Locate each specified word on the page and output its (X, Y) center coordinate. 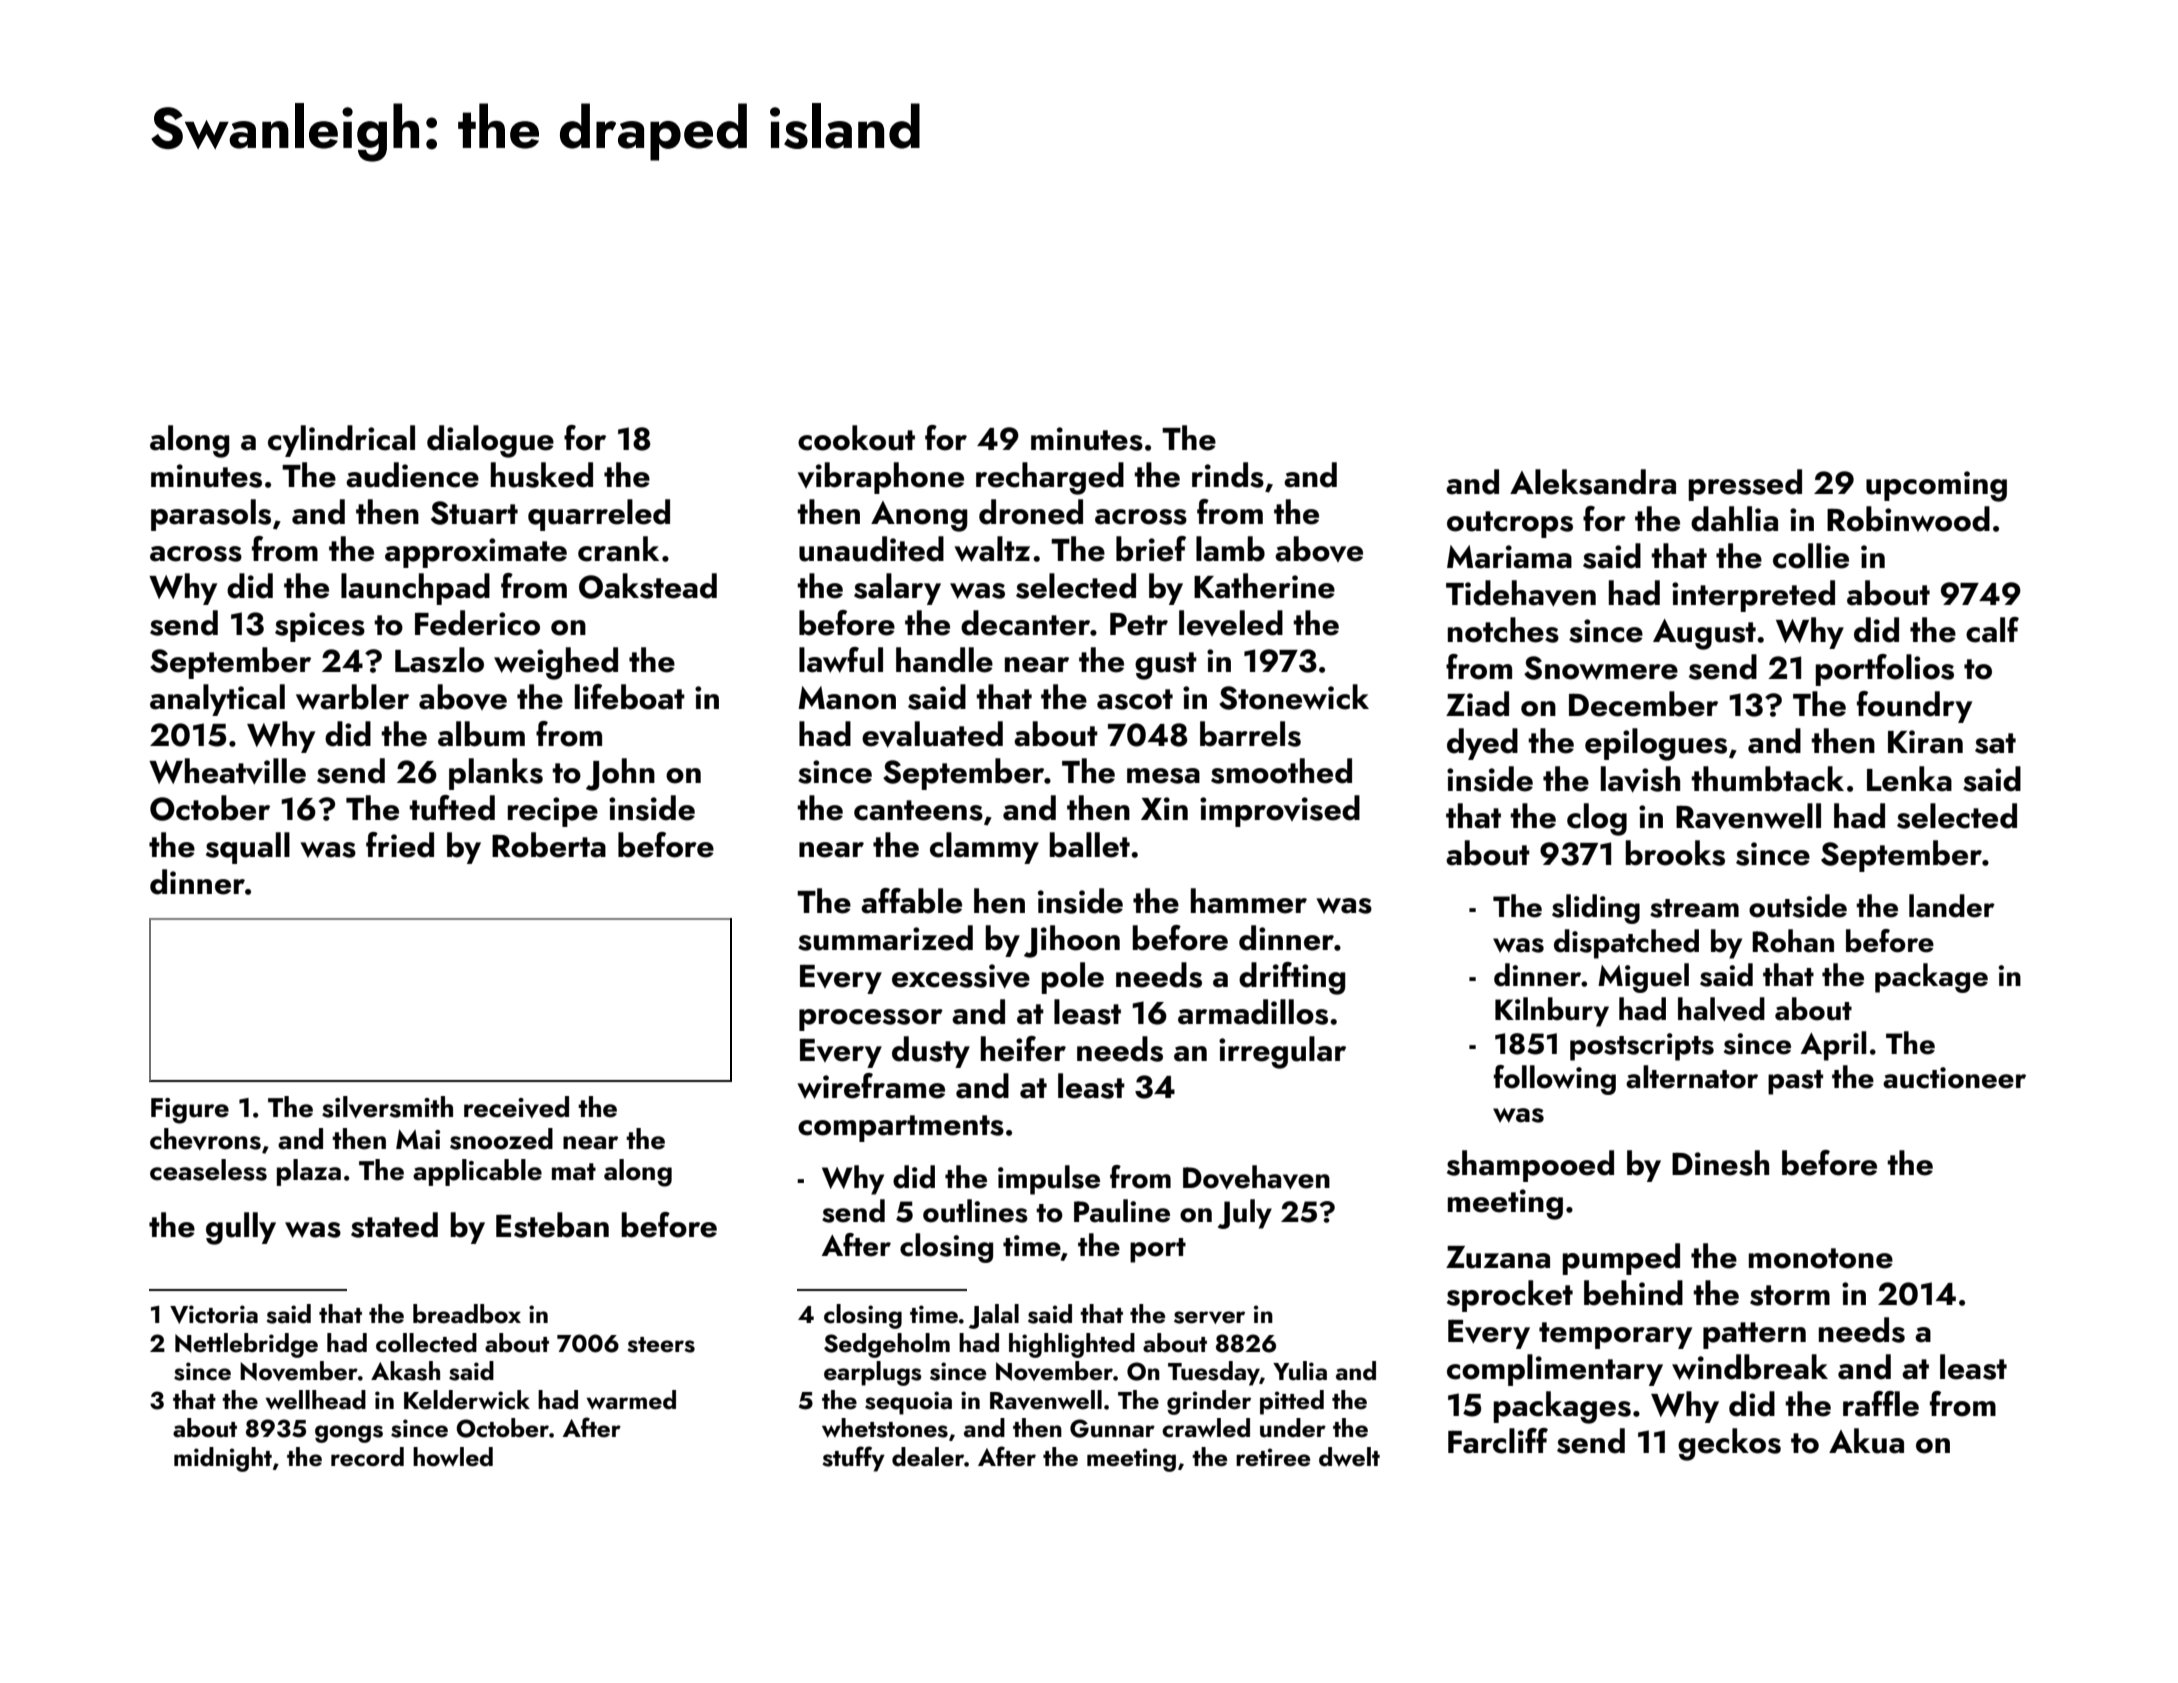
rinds (1228, 475)
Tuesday (1214, 1373)
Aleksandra (1593, 482)
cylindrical (341, 441)
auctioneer (1954, 1078)
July (1245, 1214)
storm (1790, 1295)
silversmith (387, 1107)
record (367, 1457)
